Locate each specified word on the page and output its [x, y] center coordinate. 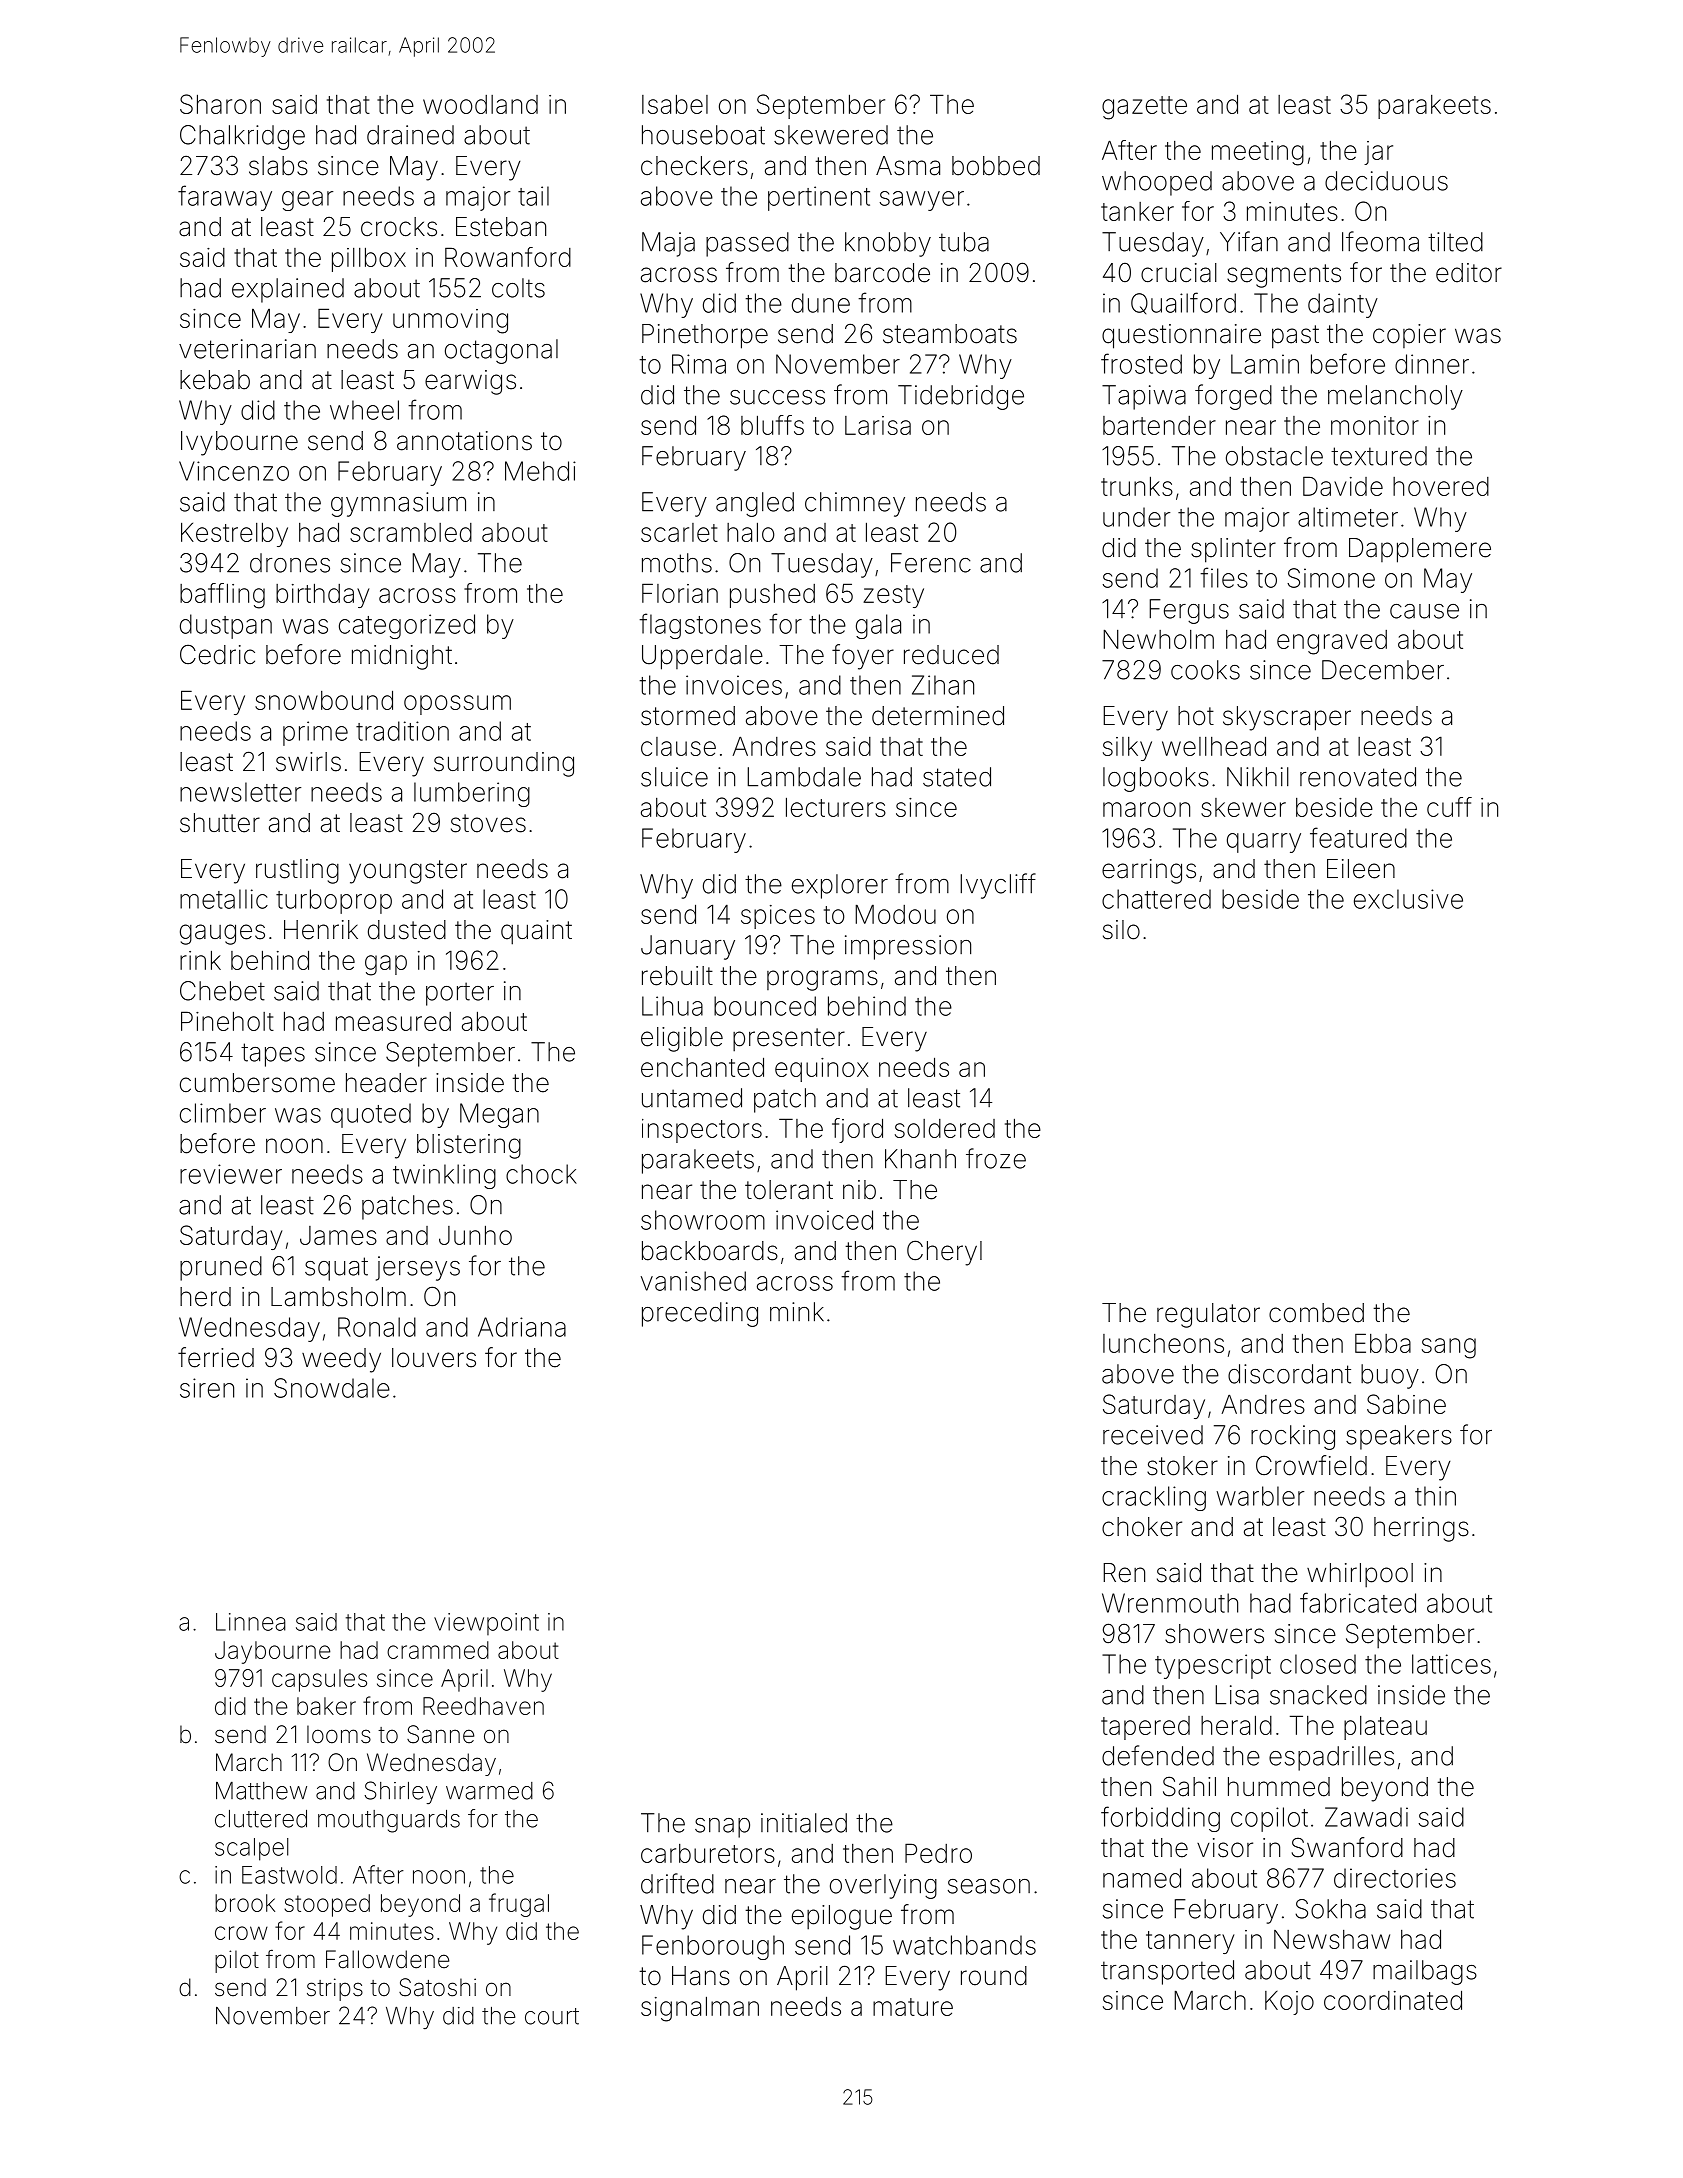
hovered [1441, 486]
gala [878, 626]
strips [335, 1989]
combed [1316, 1313]
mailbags [1425, 1972]
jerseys [418, 1268]
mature [913, 2007]
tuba [964, 242]
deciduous [1386, 181]
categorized [407, 626]
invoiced [824, 1220]
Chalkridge [242, 137]
